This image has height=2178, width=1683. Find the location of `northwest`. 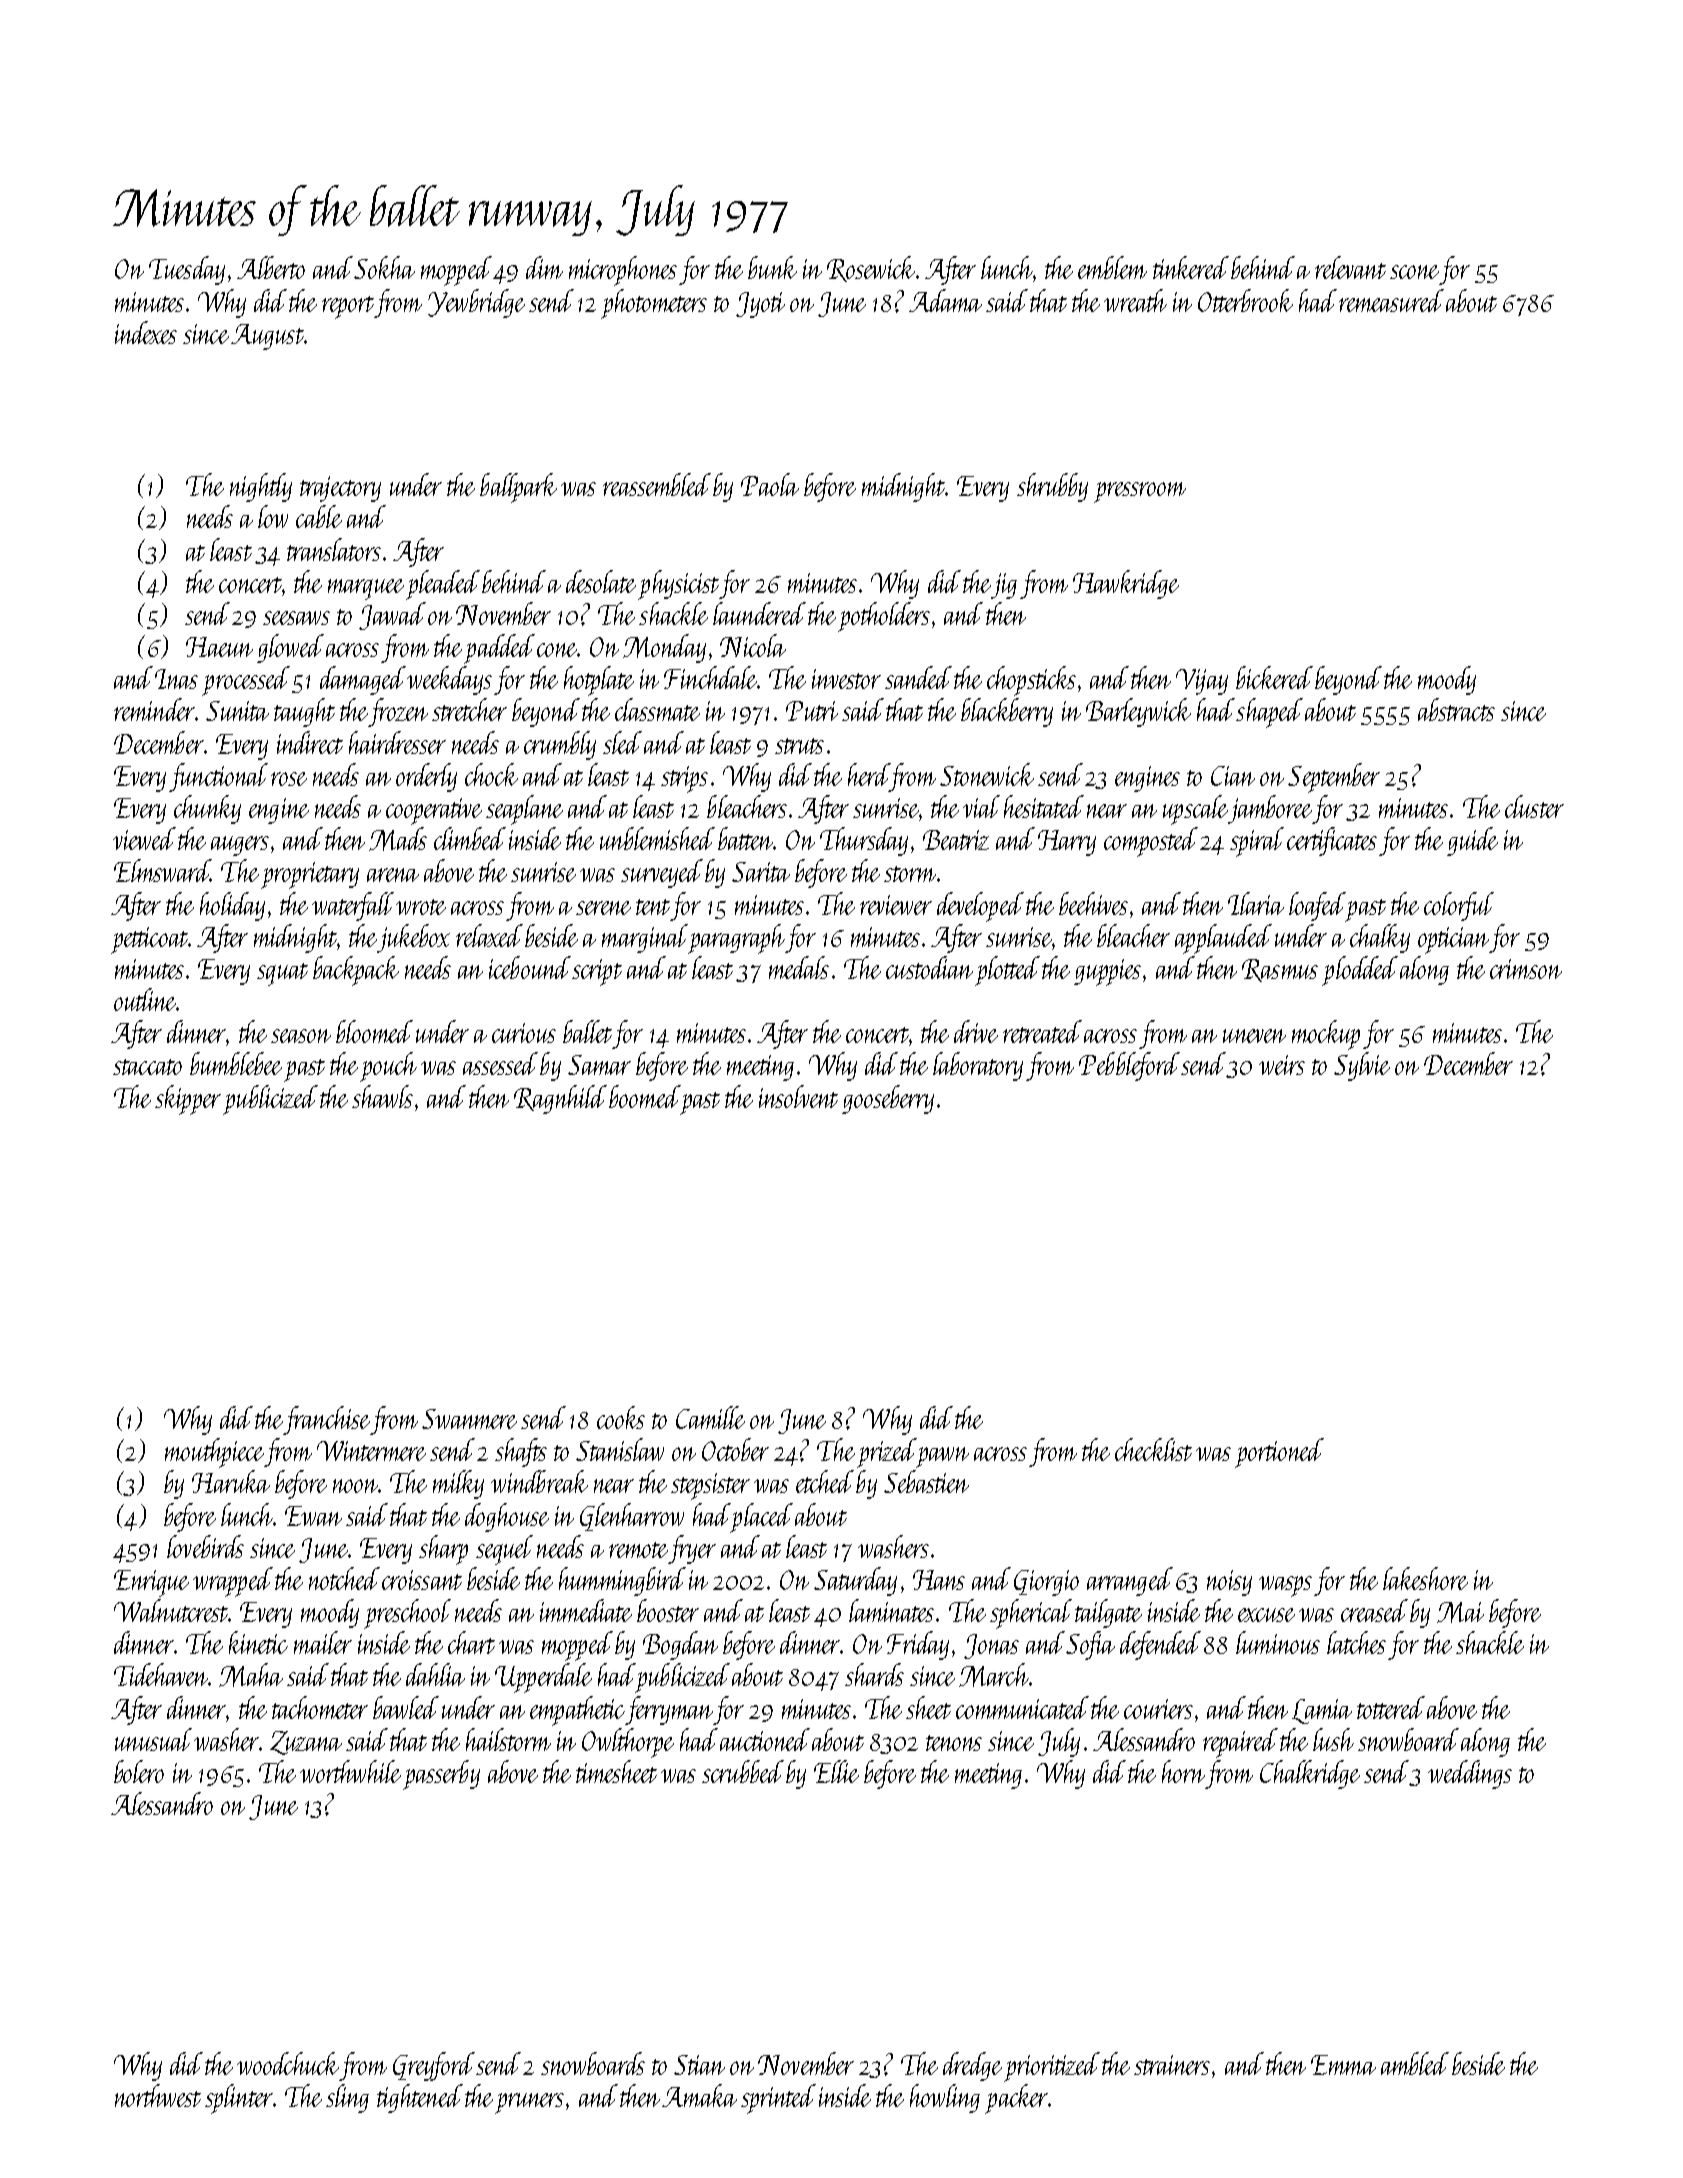

northwest is located at coordinates (158, 2095).
